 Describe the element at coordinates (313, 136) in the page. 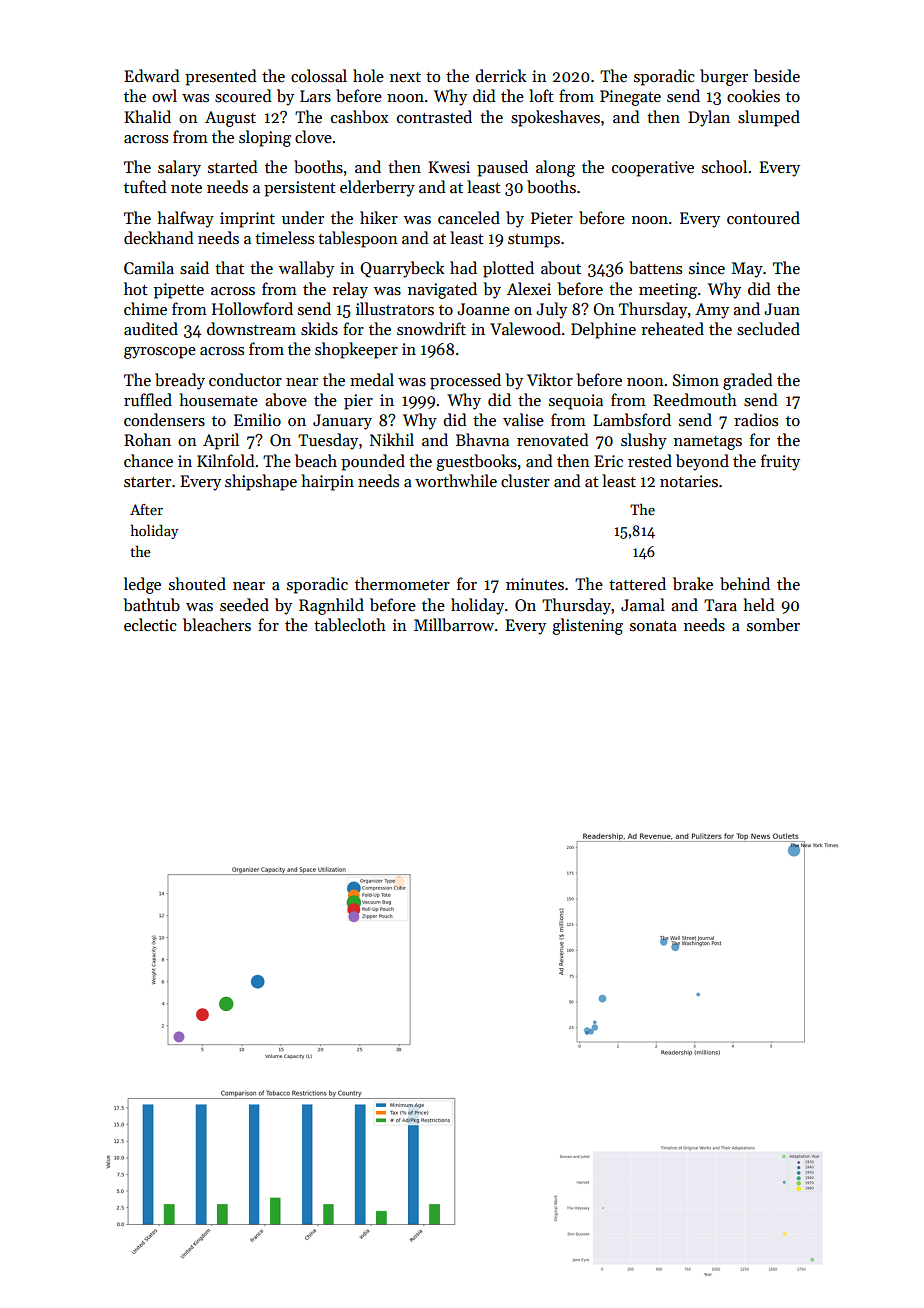

I see `clove` at that location.
